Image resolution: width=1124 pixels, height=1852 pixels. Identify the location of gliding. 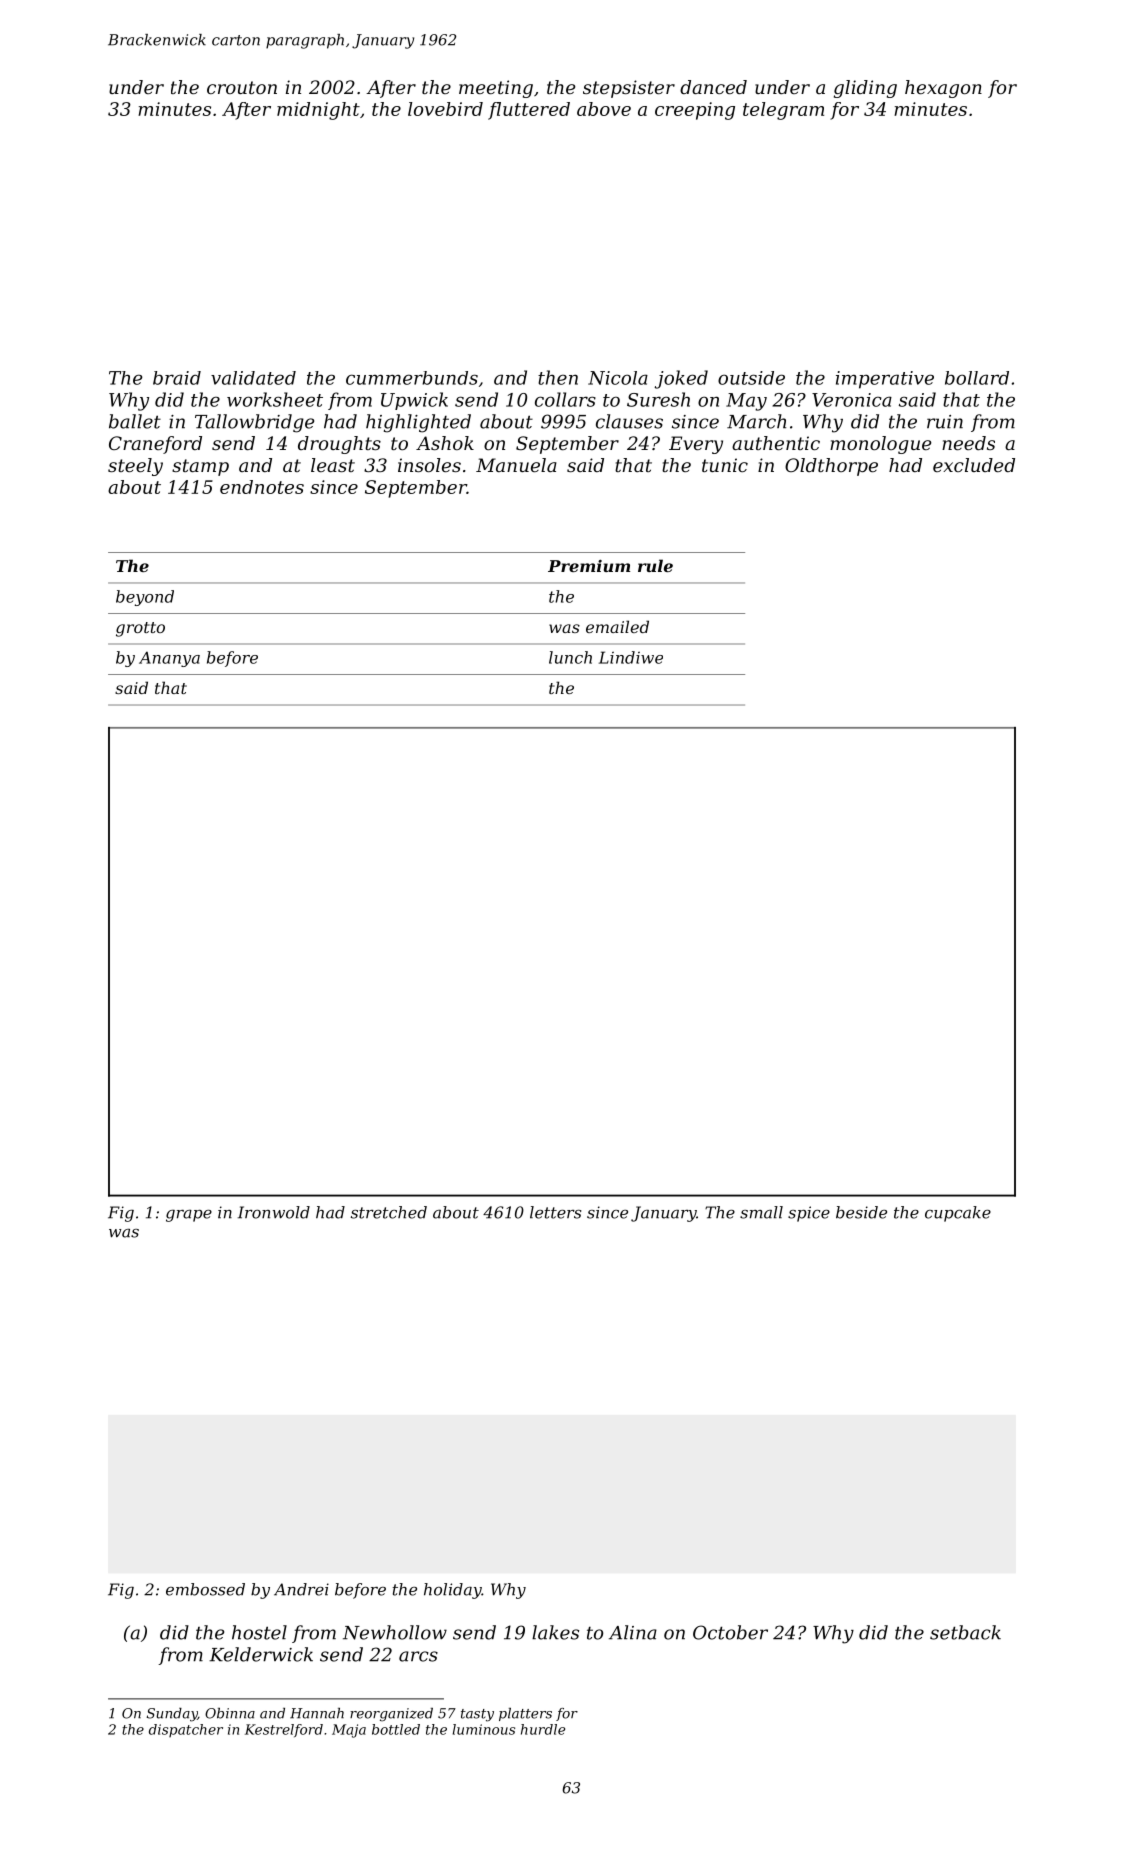
(865, 89).
